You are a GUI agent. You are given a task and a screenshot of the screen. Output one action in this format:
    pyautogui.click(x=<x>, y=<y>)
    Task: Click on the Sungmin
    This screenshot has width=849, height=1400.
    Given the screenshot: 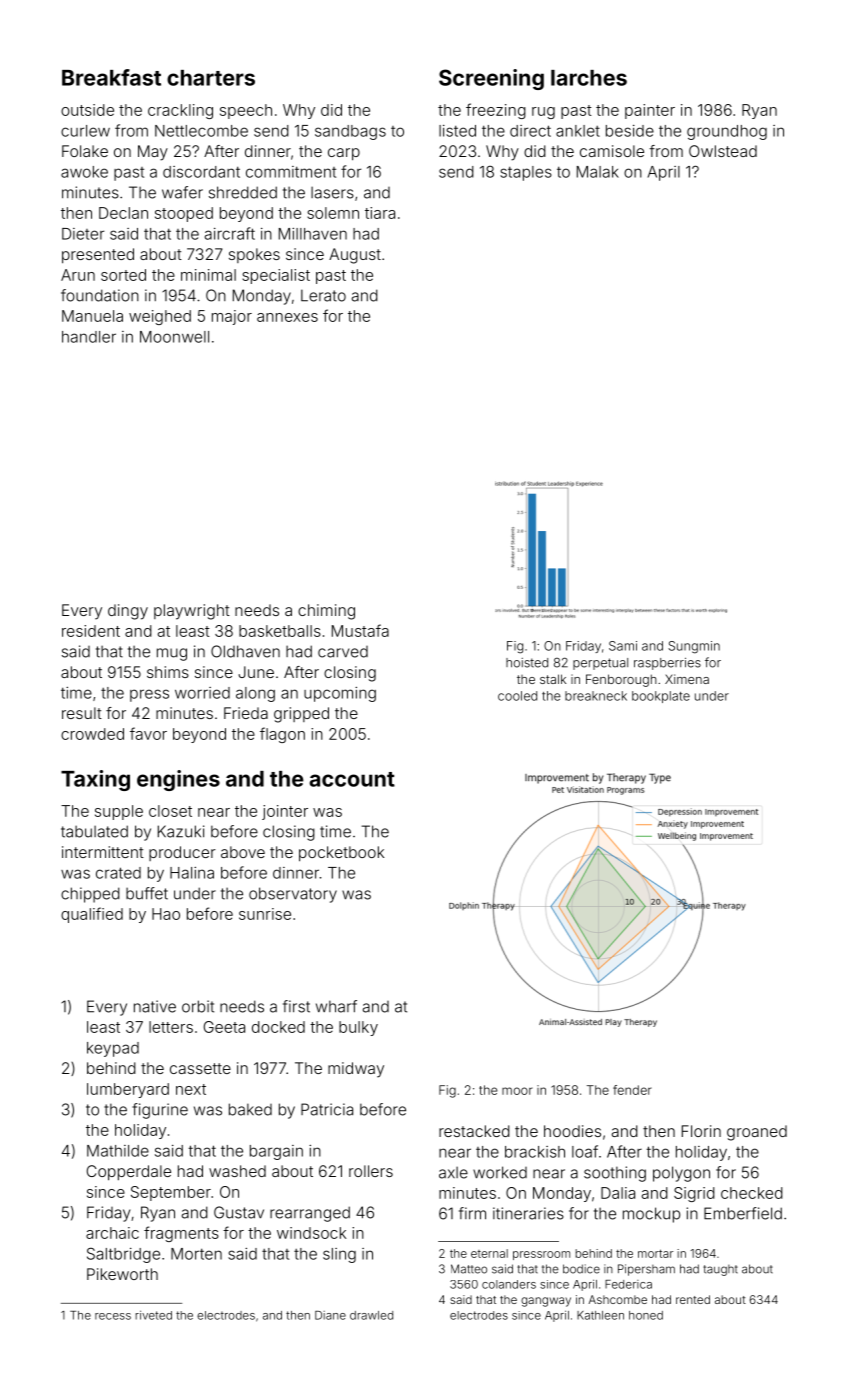 What is the action you would take?
    pyautogui.click(x=694, y=647)
